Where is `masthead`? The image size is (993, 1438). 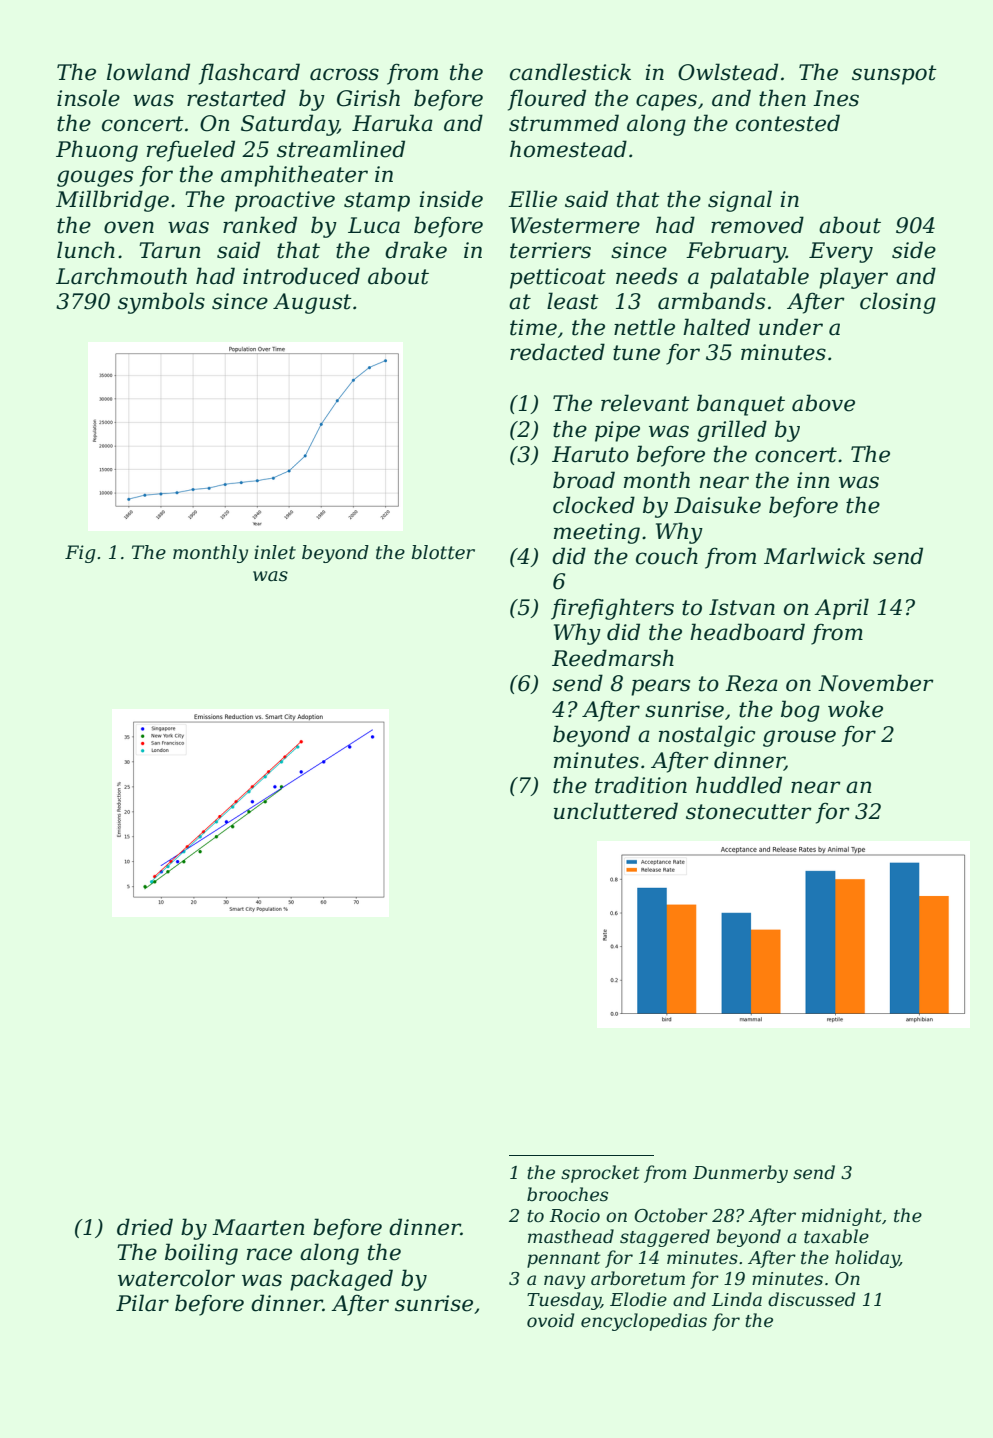
masthead is located at coordinates (571, 1236).
